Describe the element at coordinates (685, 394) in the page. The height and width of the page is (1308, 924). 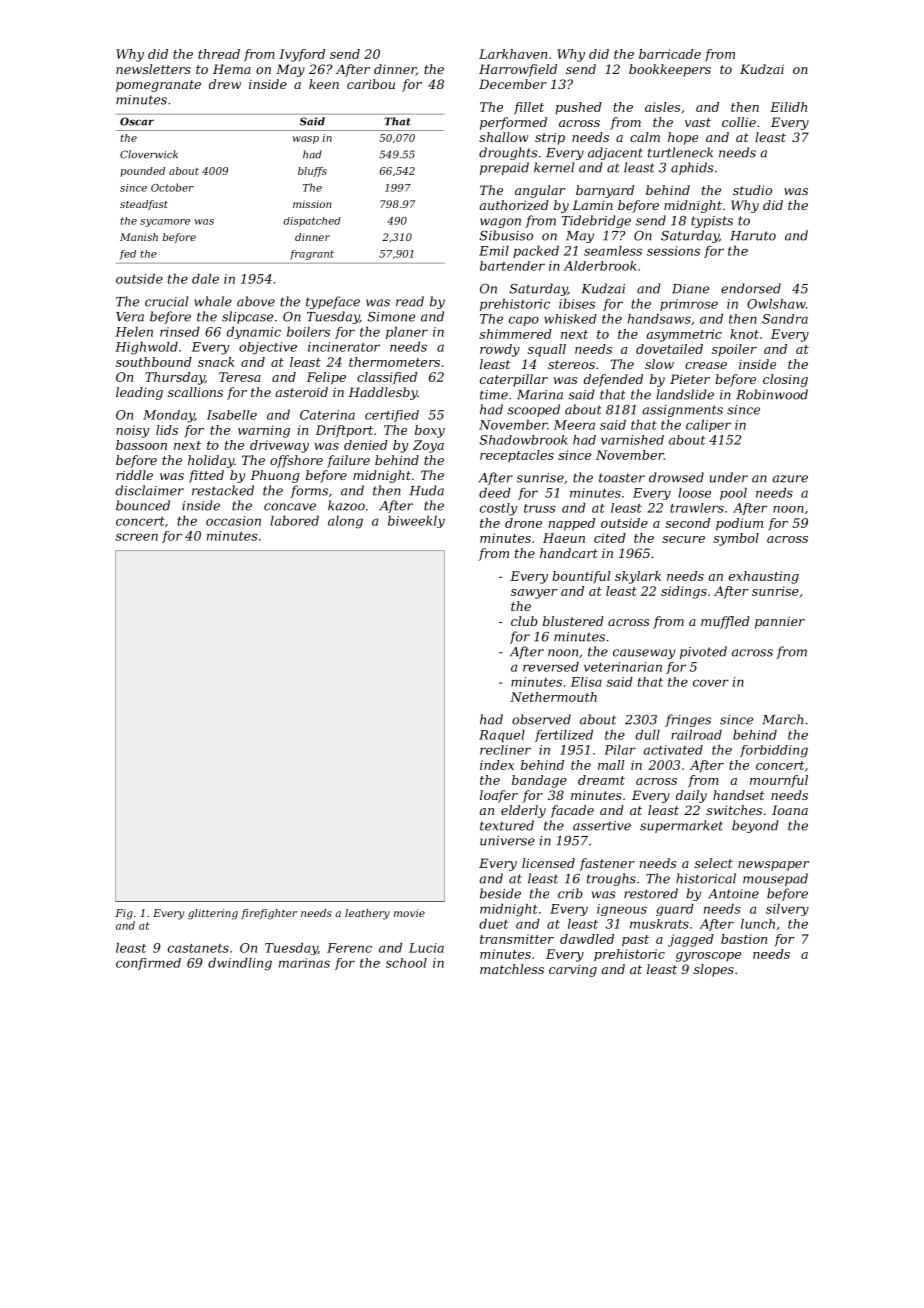
I see `landslide` at that location.
